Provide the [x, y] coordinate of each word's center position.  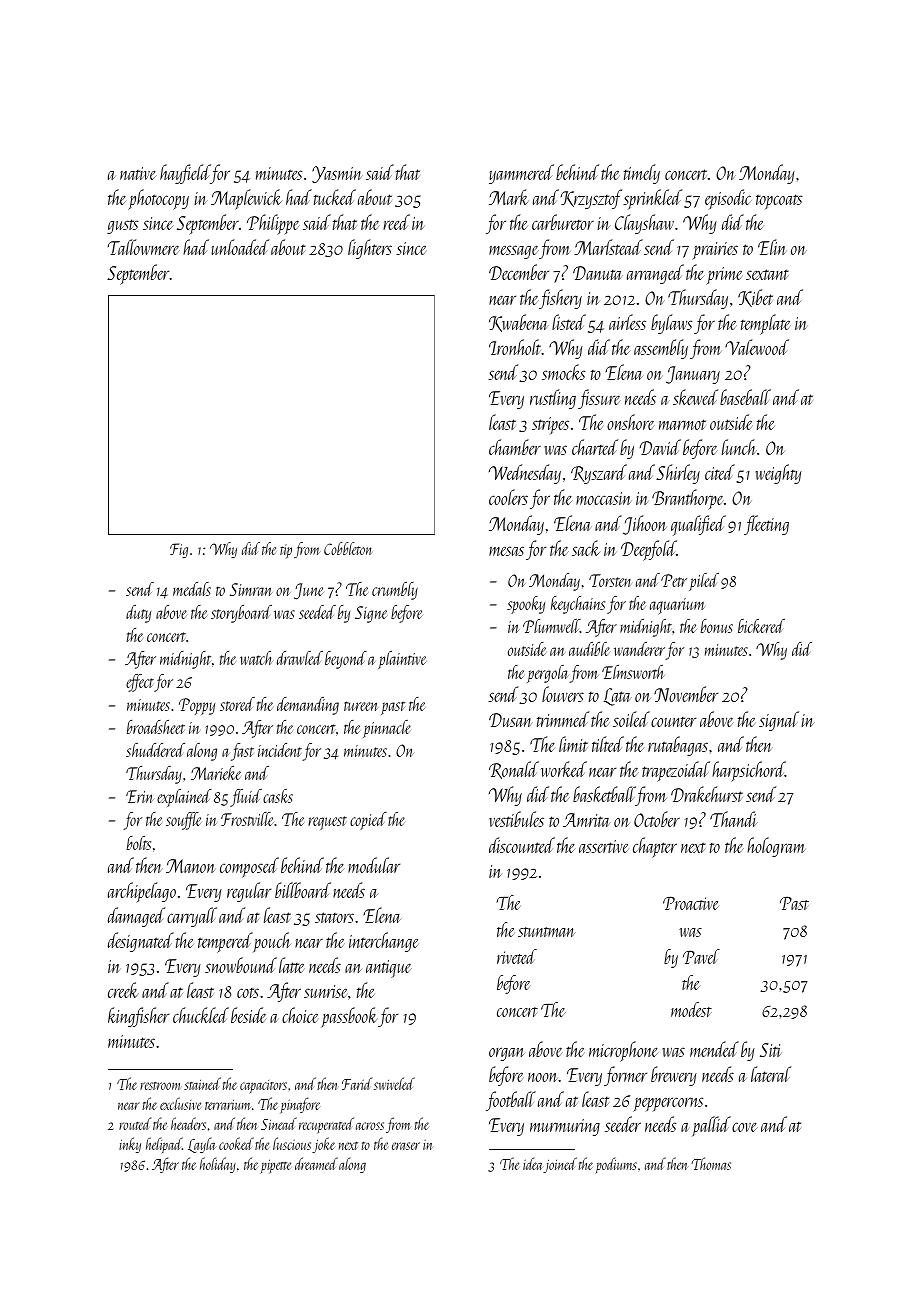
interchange [383, 942]
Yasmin [337, 174]
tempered [225, 942]
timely [642, 174]
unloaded [240, 247]
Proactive [691, 903]
